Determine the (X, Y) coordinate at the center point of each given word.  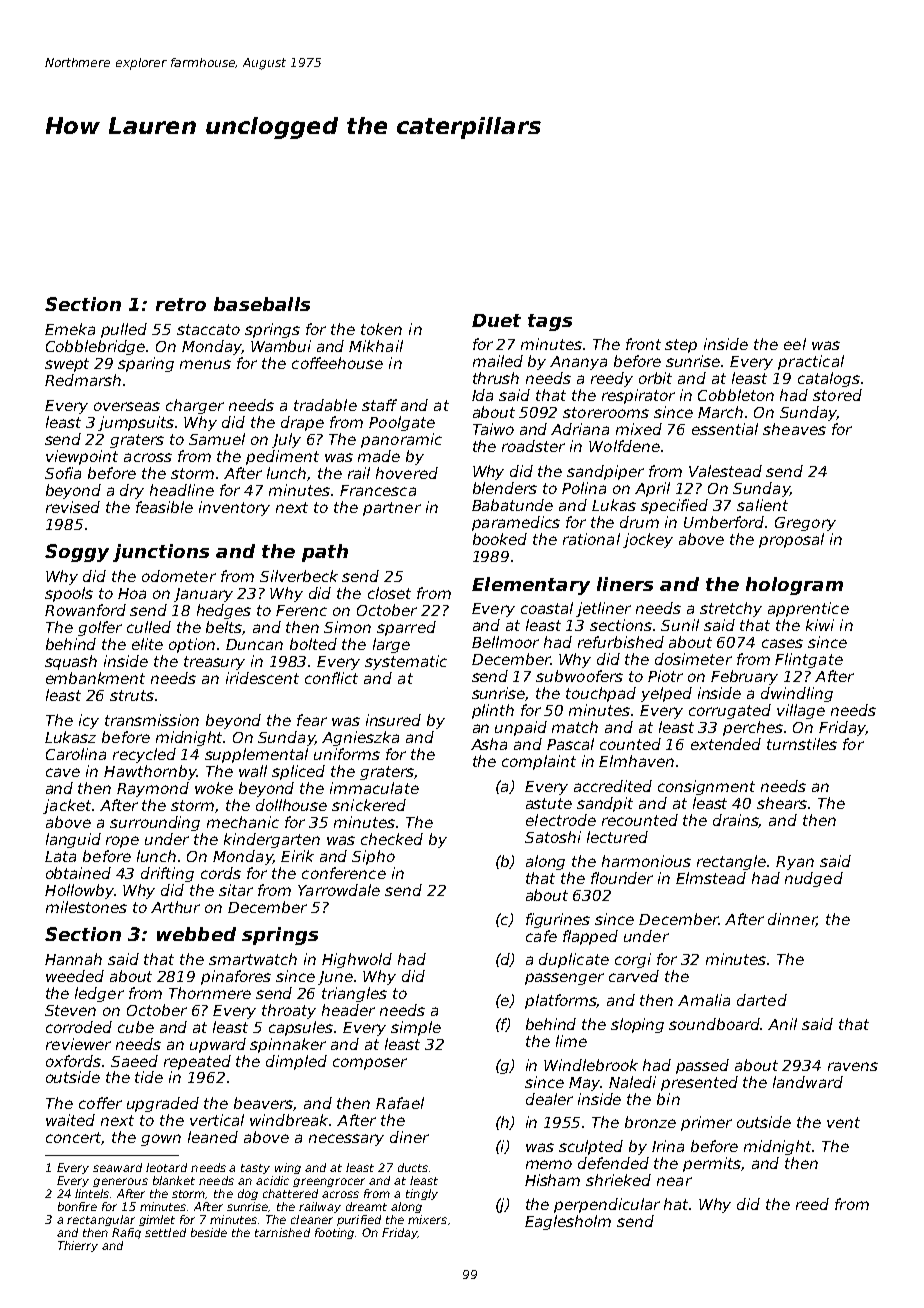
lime (571, 1041)
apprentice (808, 609)
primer (706, 1123)
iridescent (262, 678)
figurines (558, 920)
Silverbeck (299, 576)
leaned (213, 1137)
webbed (196, 934)
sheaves (794, 429)
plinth (493, 711)
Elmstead (711, 878)
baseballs (262, 304)
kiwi (820, 625)
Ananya (578, 363)
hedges (224, 611)
